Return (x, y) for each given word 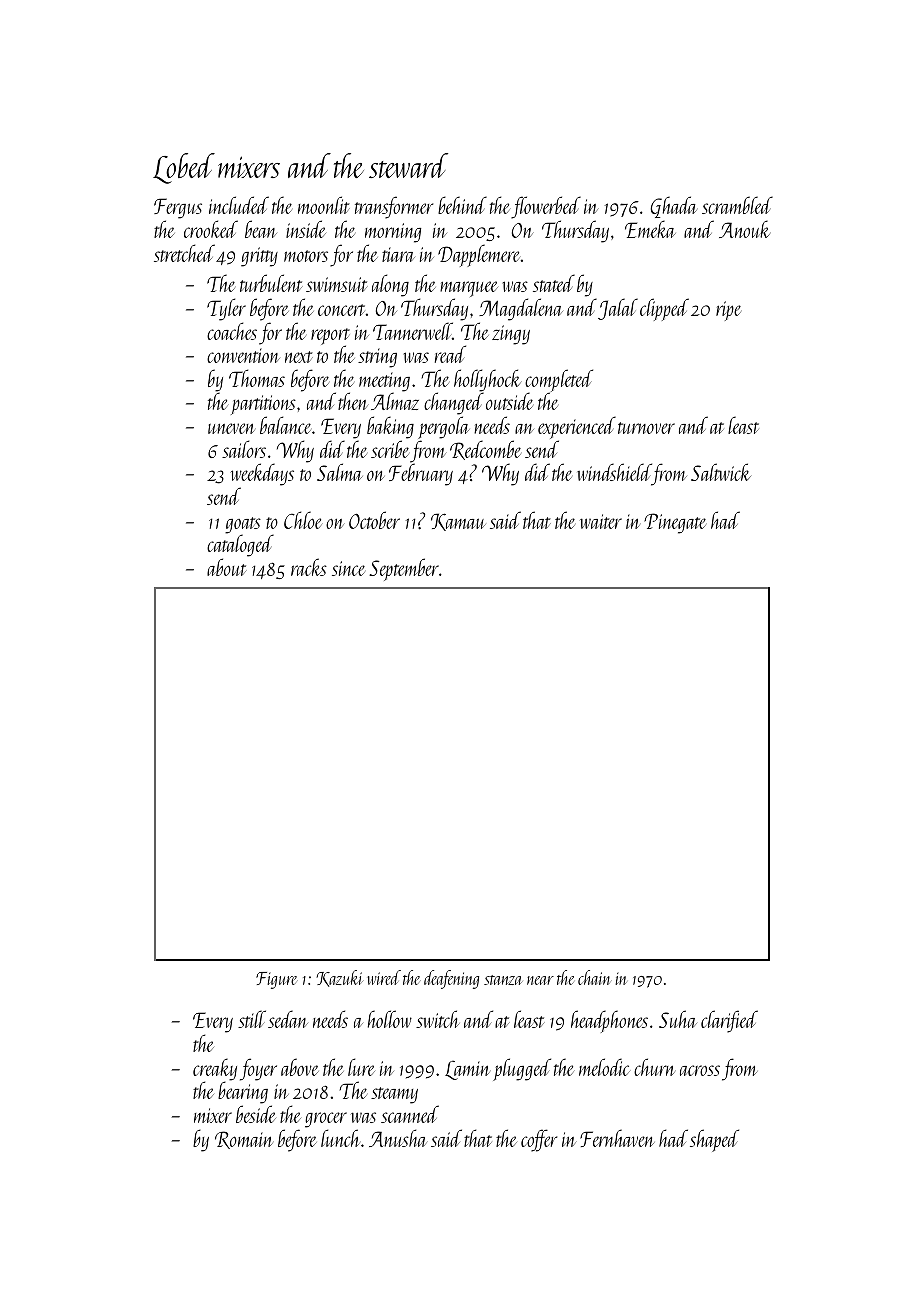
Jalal (618, 309)
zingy (511, 335)
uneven (232, 428)
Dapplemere (479, 255)
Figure (277, 980)
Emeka (650, 229)
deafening (451, 979)
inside (306, 229)
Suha (678, 1019)
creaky (215, 1070)
